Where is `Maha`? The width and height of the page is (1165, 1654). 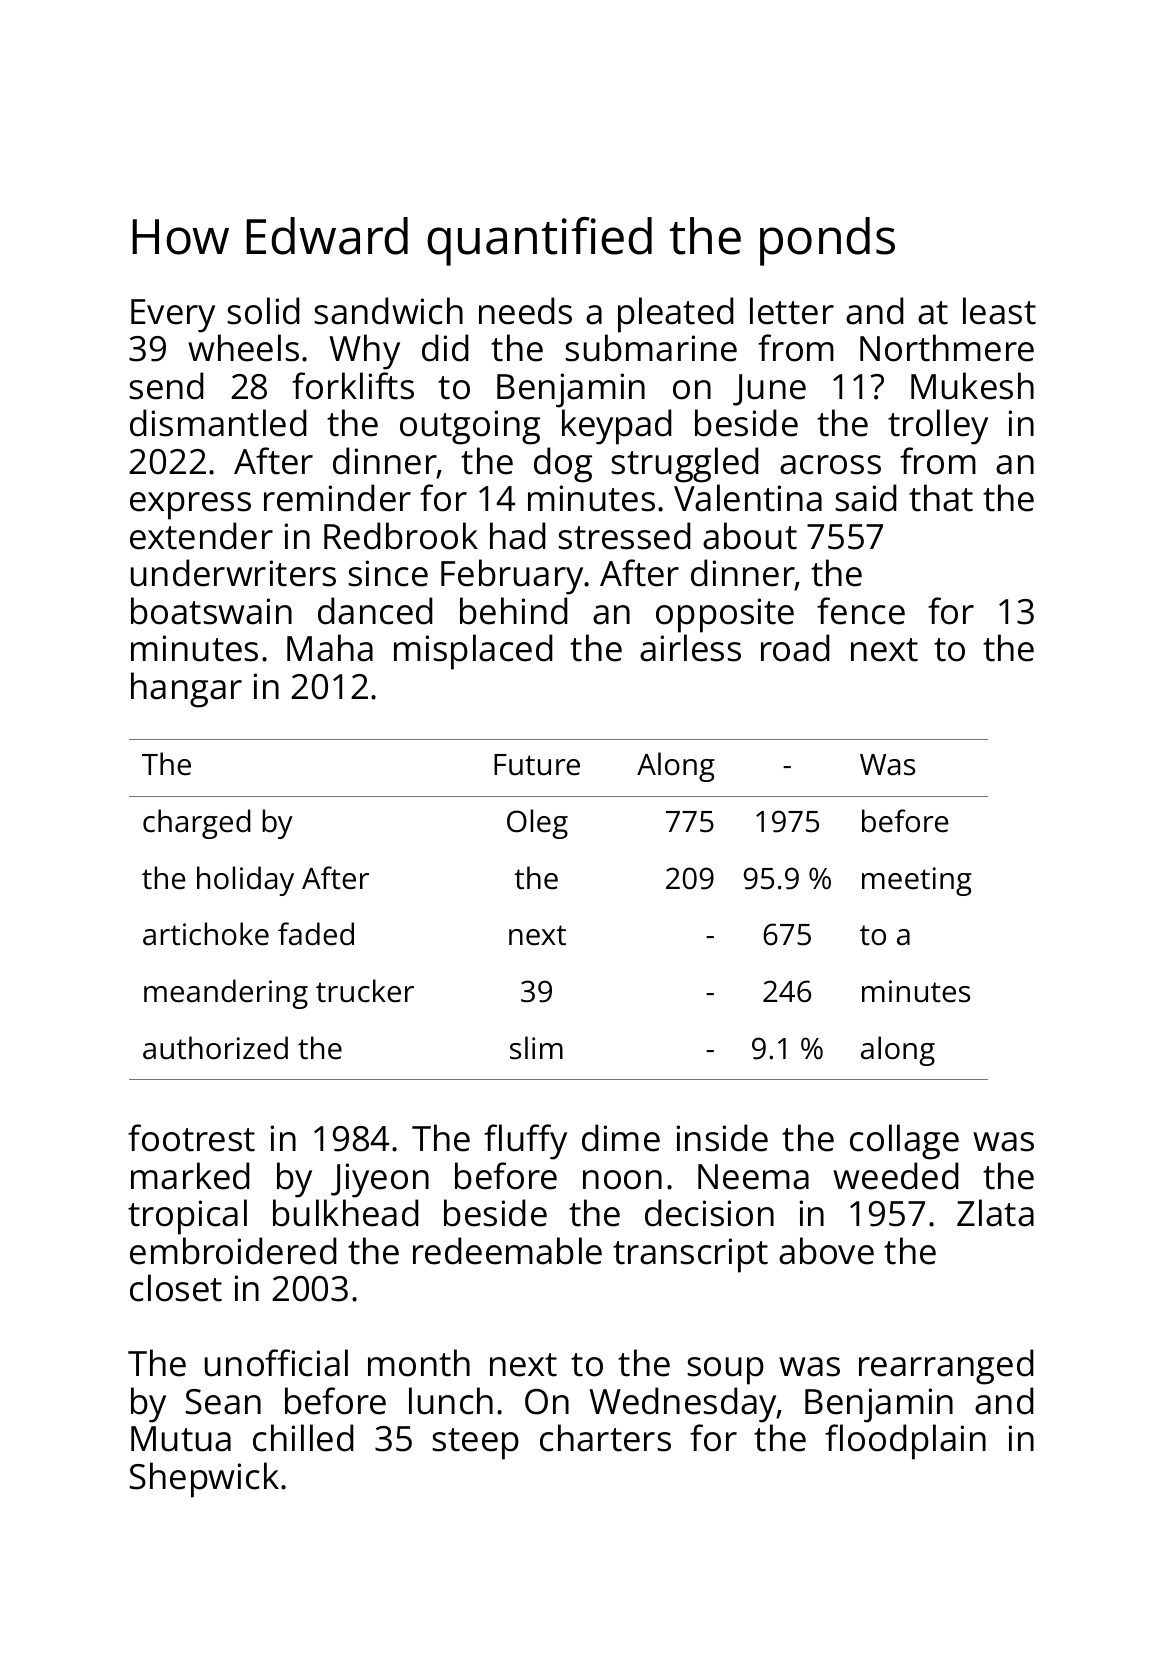
Maha is located at coordinates (330, 648).
